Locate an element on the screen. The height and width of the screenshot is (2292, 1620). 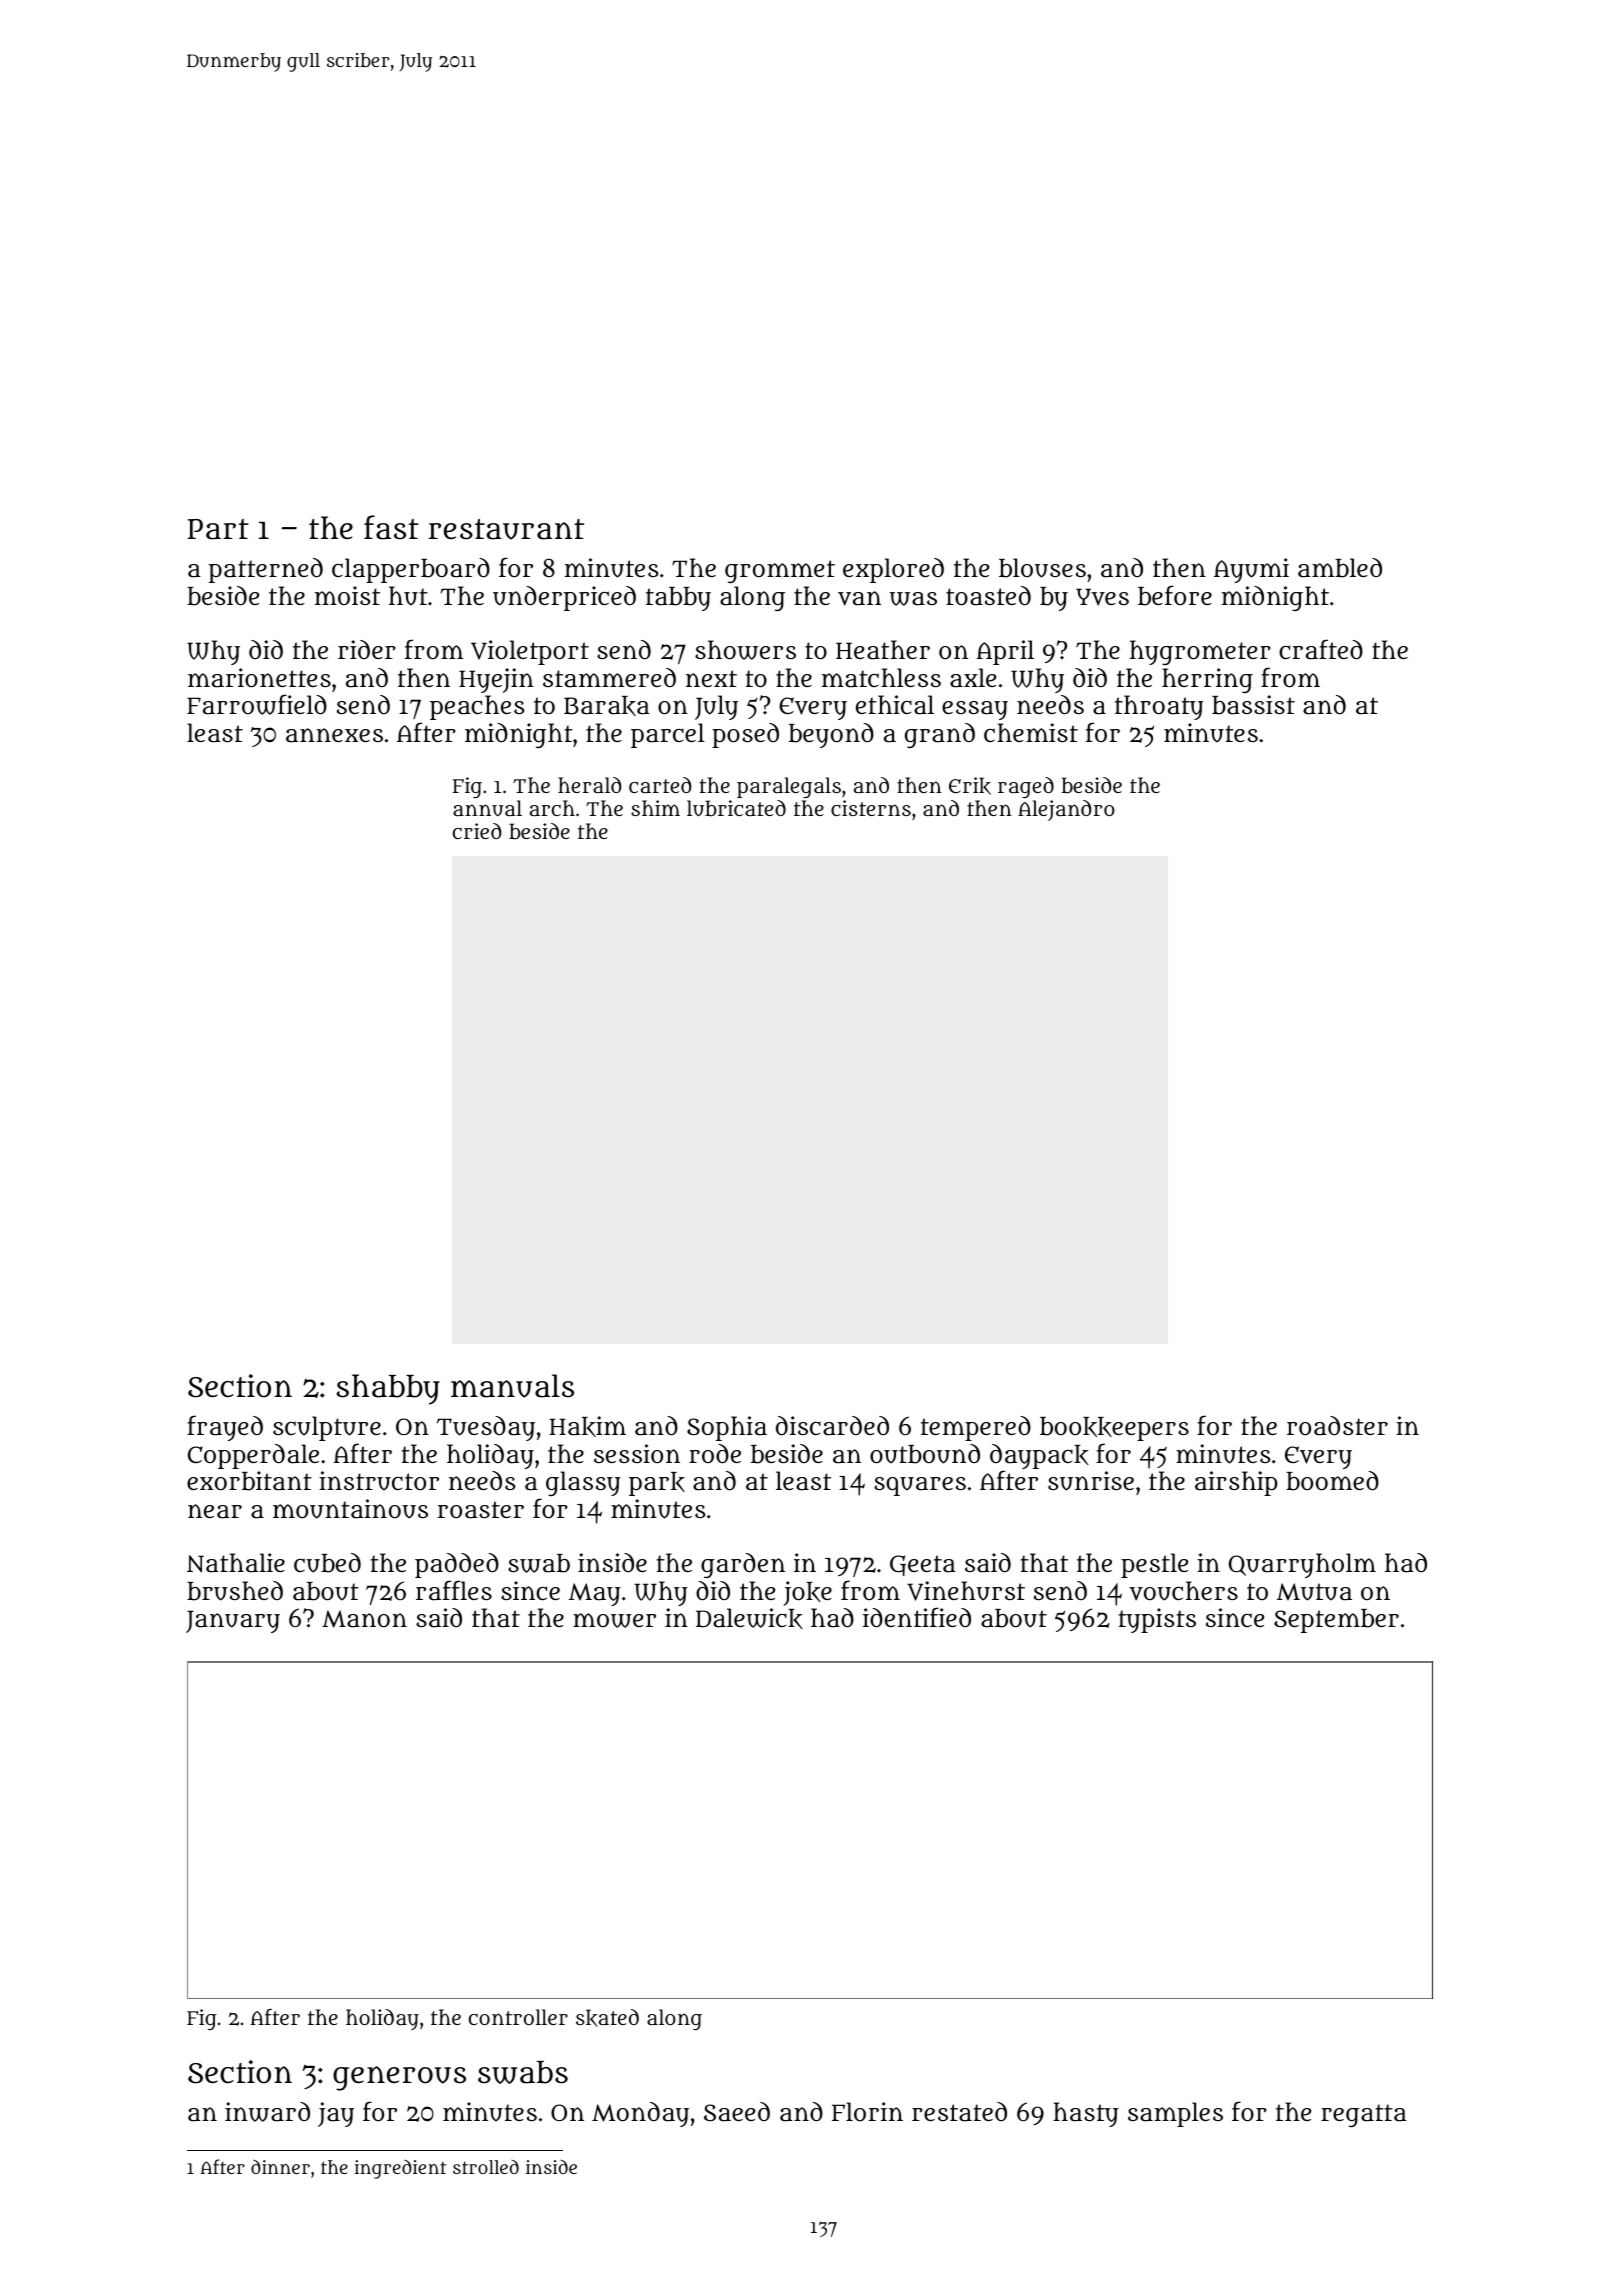
samples is located at coordinates (1175, 2114).
